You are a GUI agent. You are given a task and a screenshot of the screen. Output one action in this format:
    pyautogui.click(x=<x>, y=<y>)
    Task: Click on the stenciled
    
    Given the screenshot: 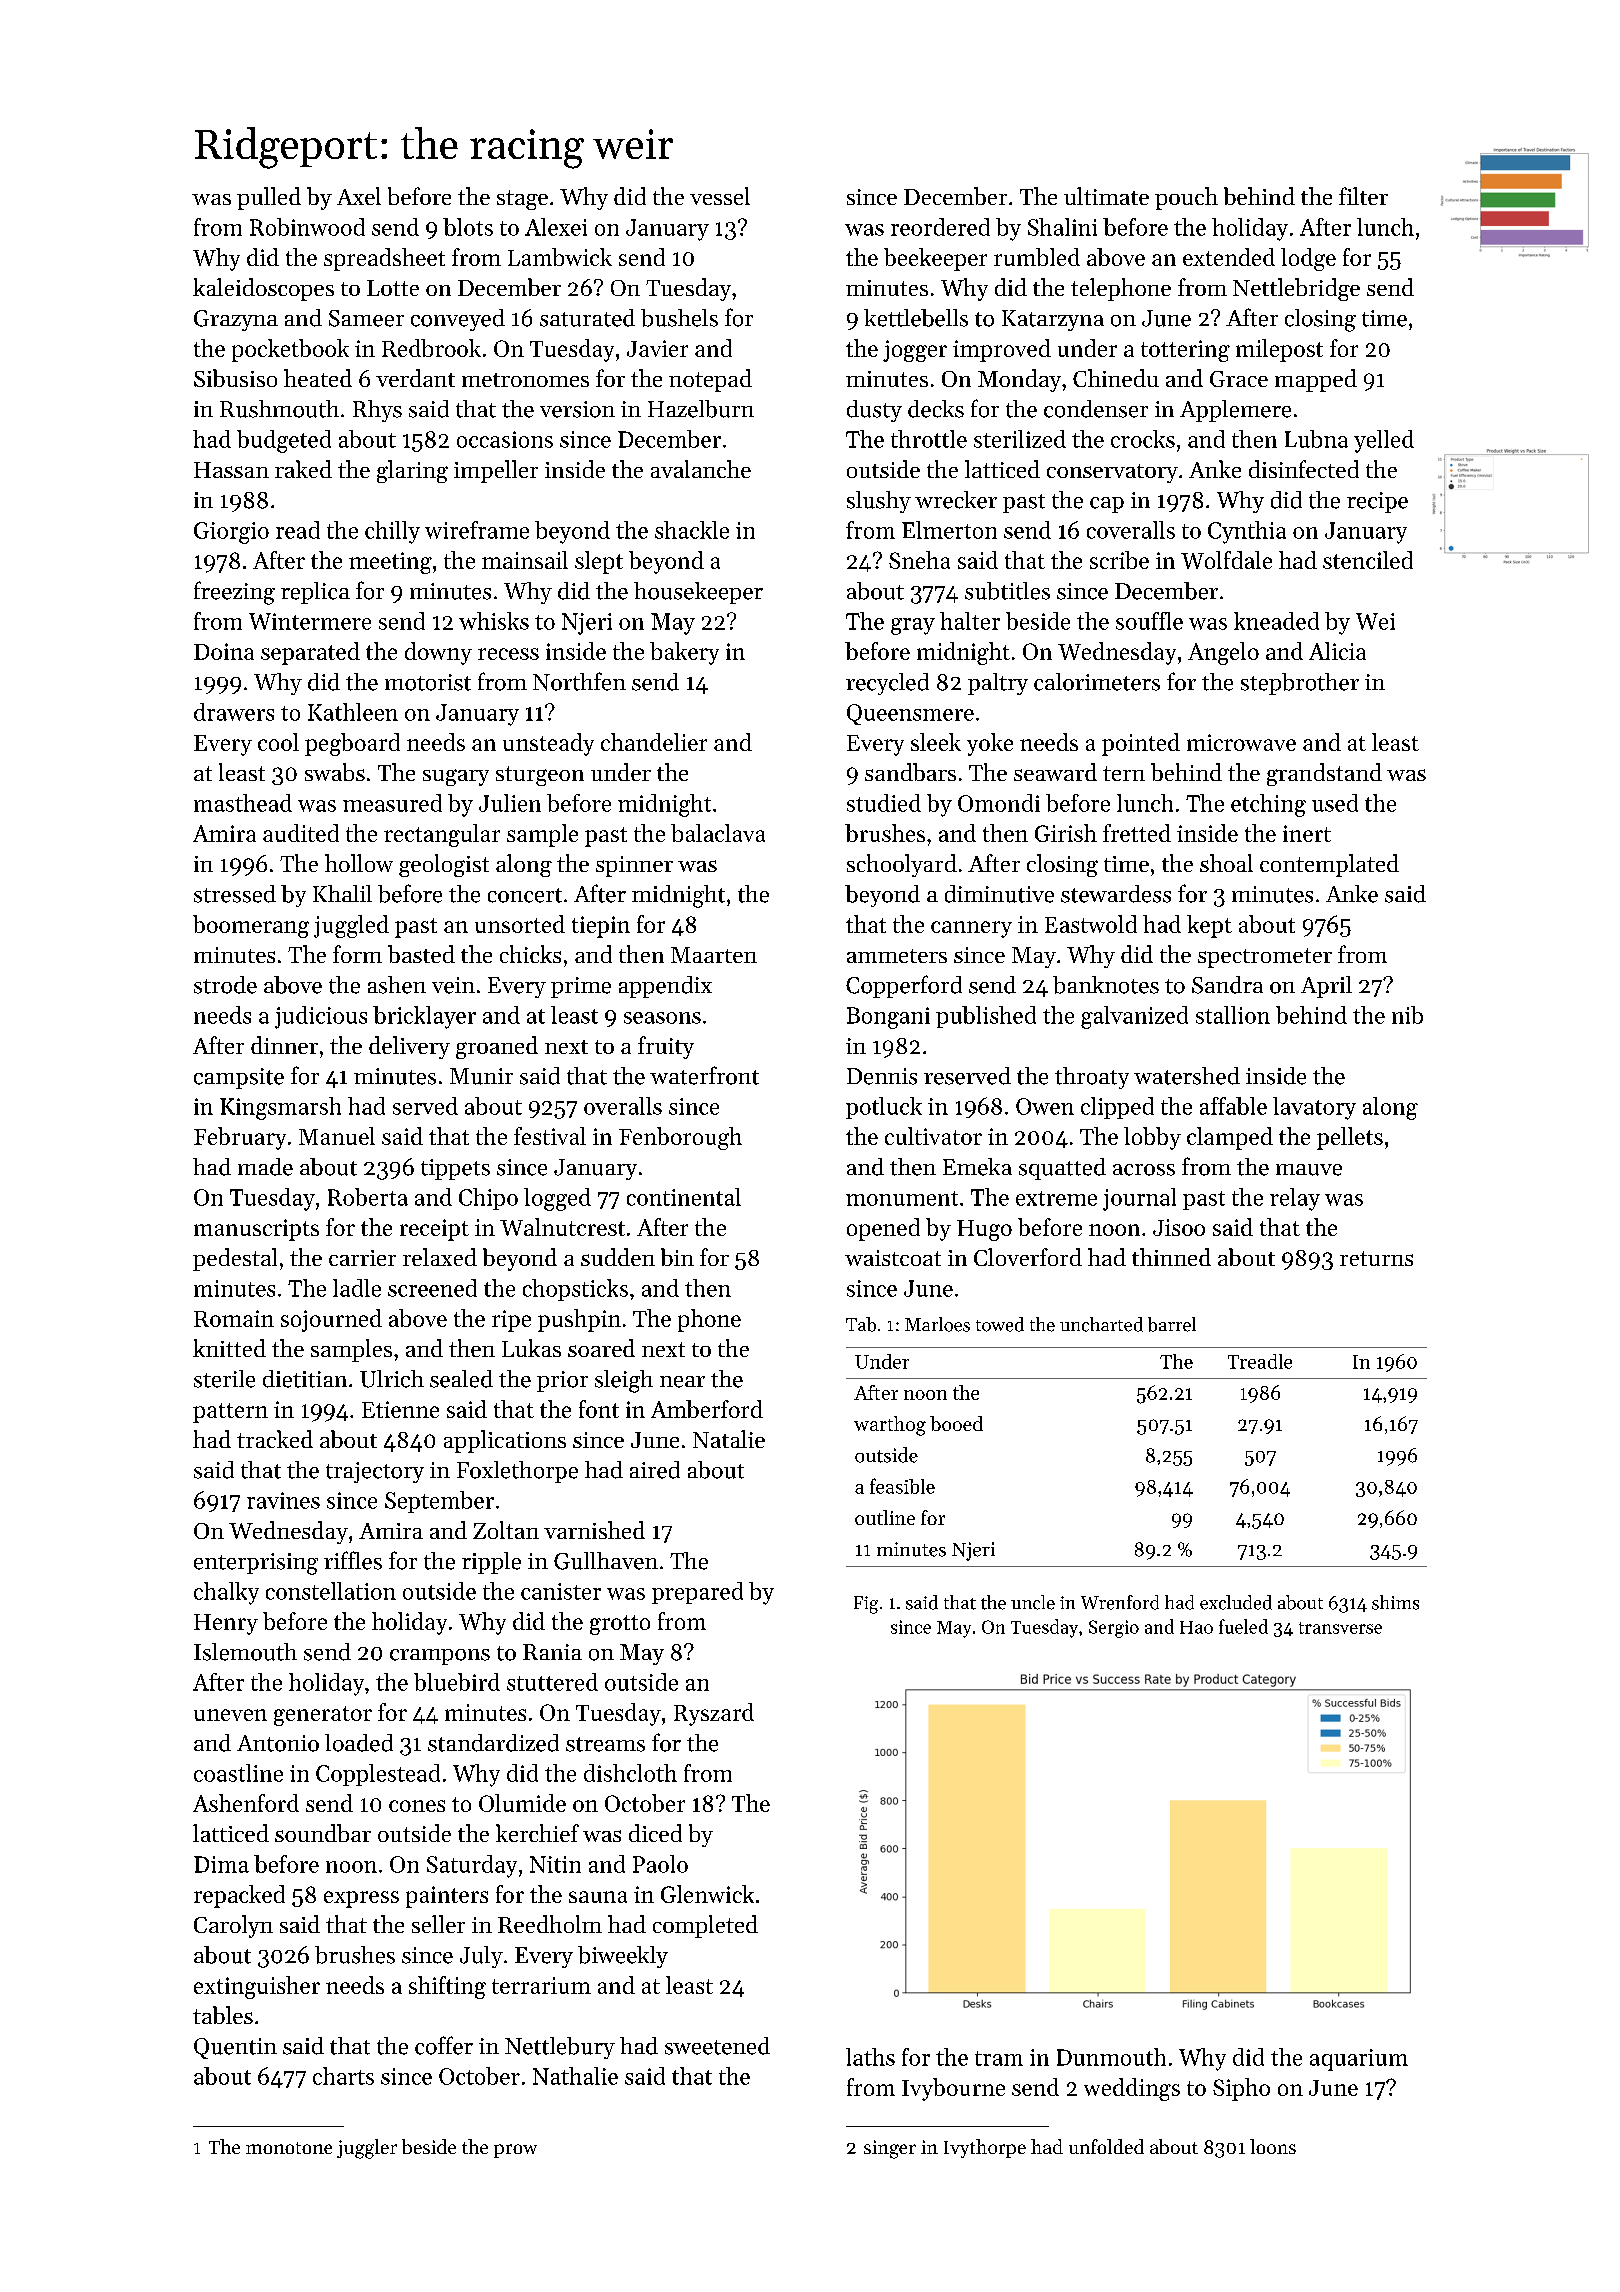 What is the action you would take?
    pyautogui.click(x=1368, y=560)
